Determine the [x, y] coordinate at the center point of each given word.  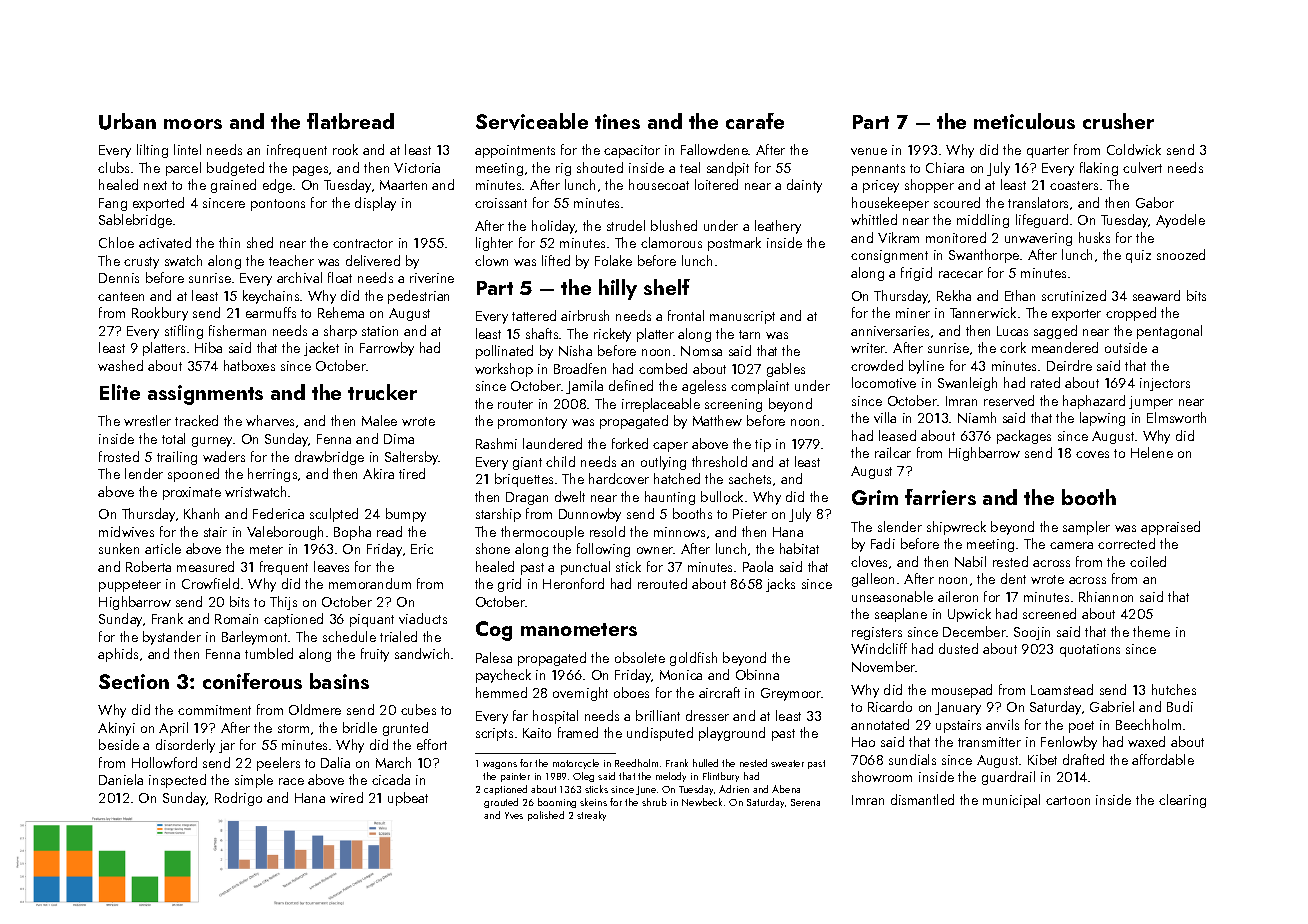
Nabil [970, 561]
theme [1151, 631]
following [603, 550]
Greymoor [791, 694]
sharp [340, 332]
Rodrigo [238, 799]
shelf [667, 287]
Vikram [898, 237]
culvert [1142, 167]
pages [310, 171]
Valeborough [285, 533]
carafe [755, 121]
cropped [1131, 314]
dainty [804, 186]
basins [339, 681]
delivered [373, 260]
